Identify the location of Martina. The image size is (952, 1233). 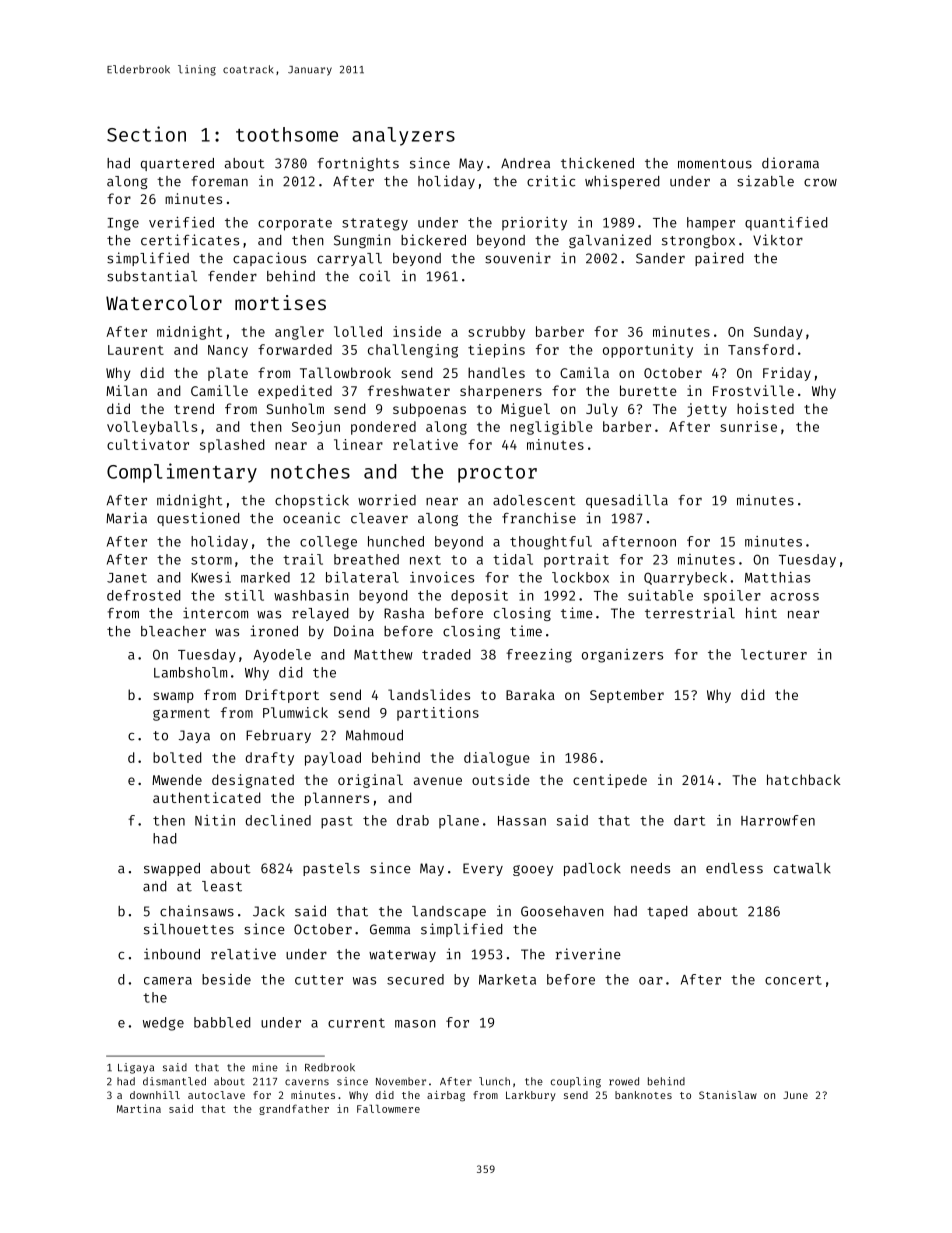
(139, 1108).
